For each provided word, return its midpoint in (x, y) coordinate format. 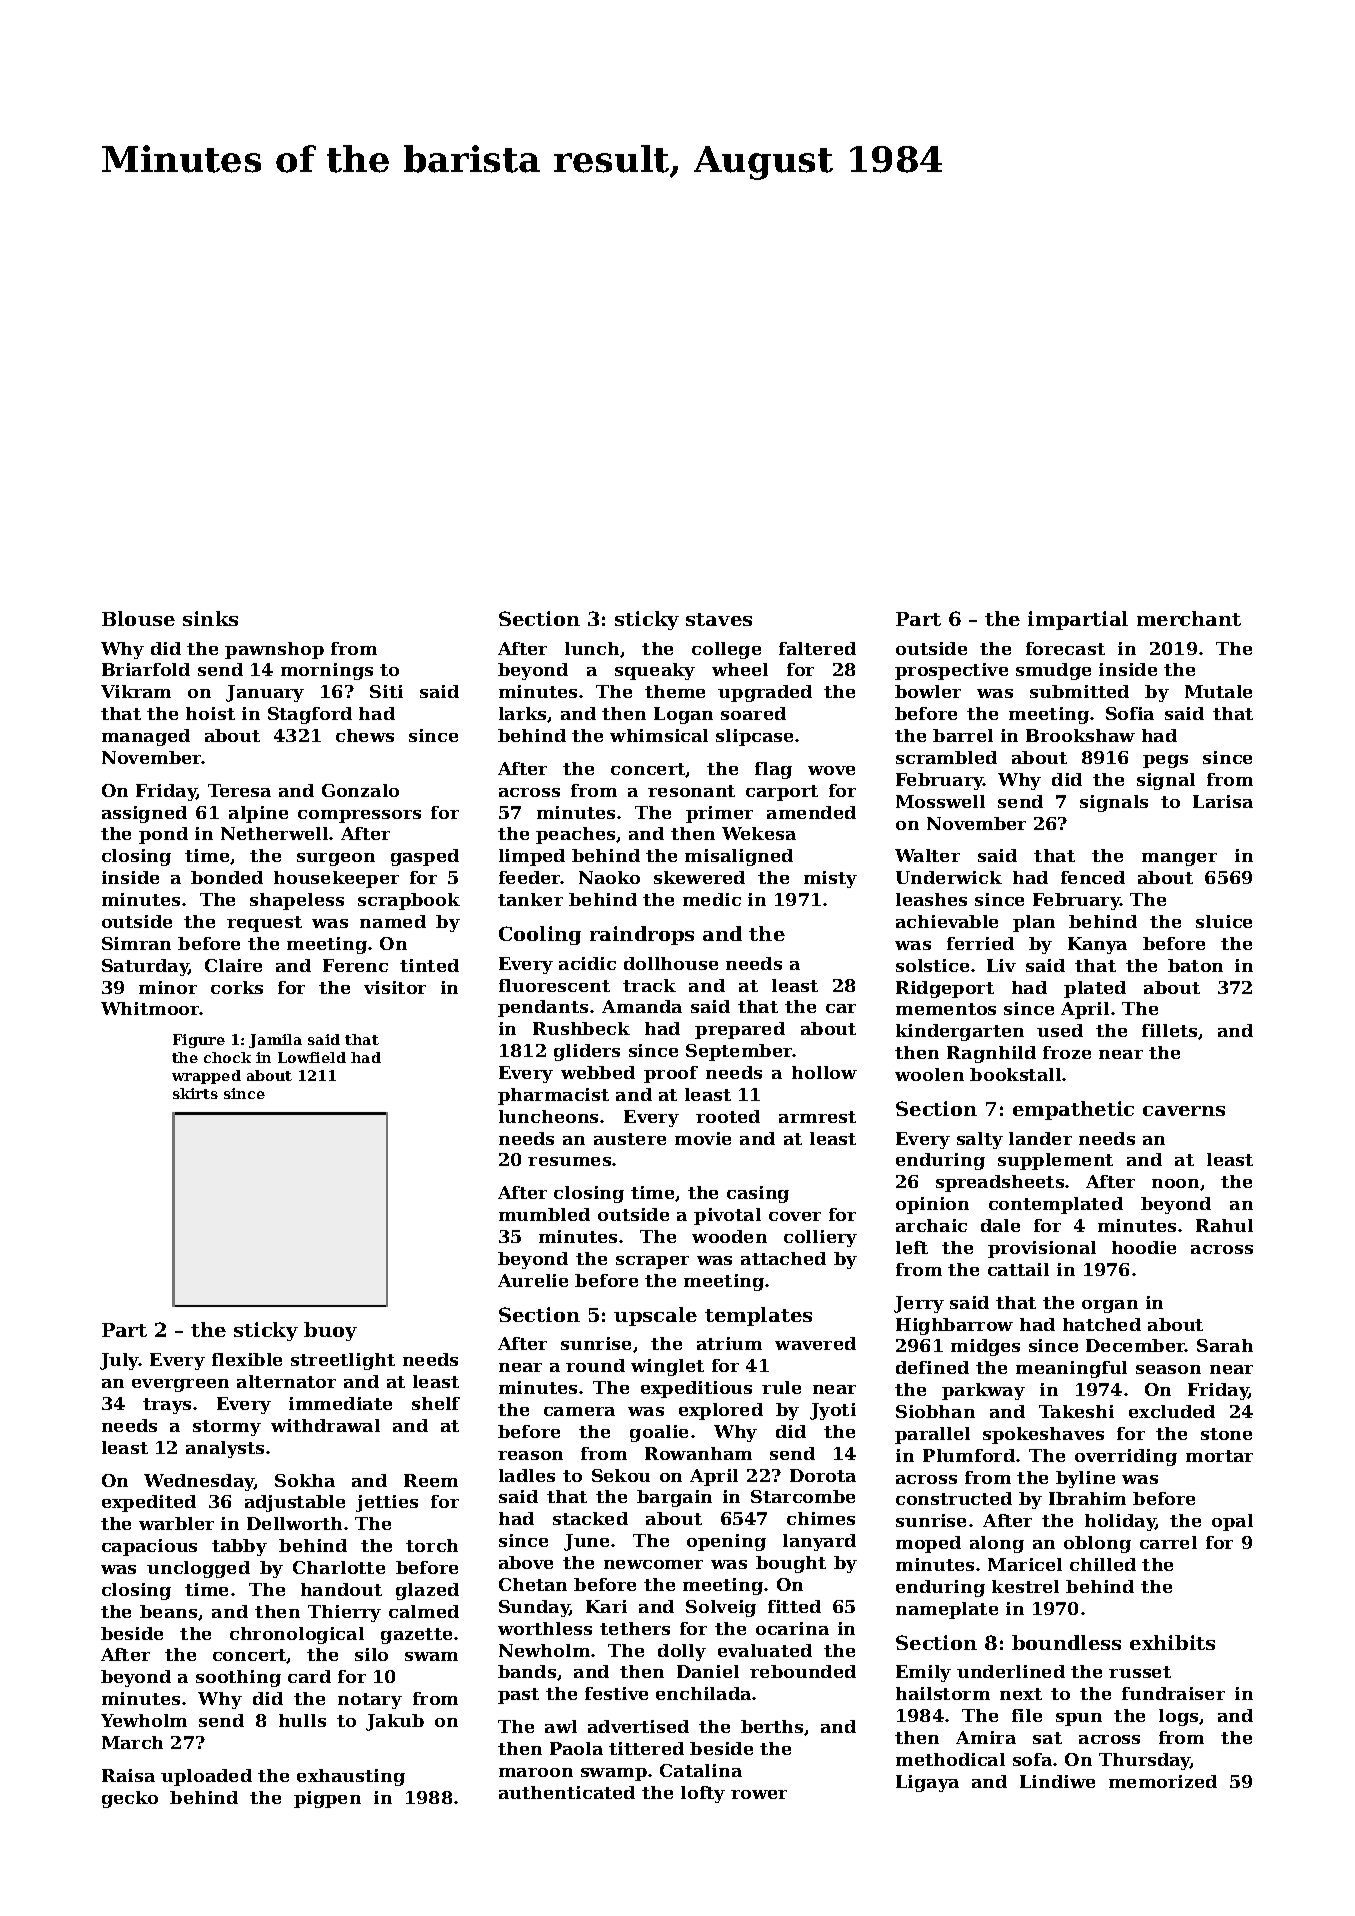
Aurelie (533, 1280)
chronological (297, 1635)
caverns (1184, 1111)
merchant (1189, 618)
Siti (386, 691)
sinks (210, 618)
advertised (638, 1726)
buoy (330, 1331)
